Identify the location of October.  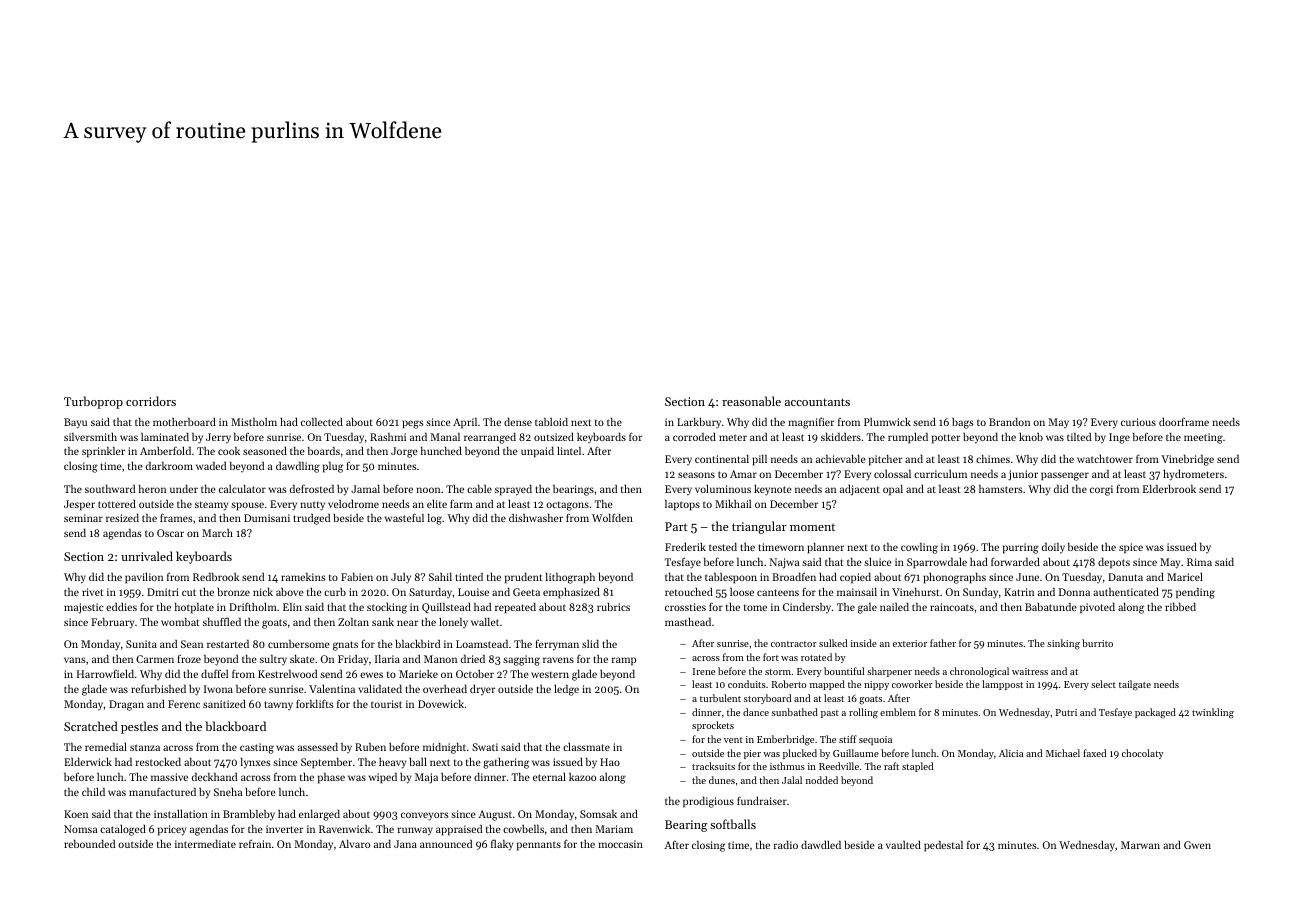
(475, 674).
